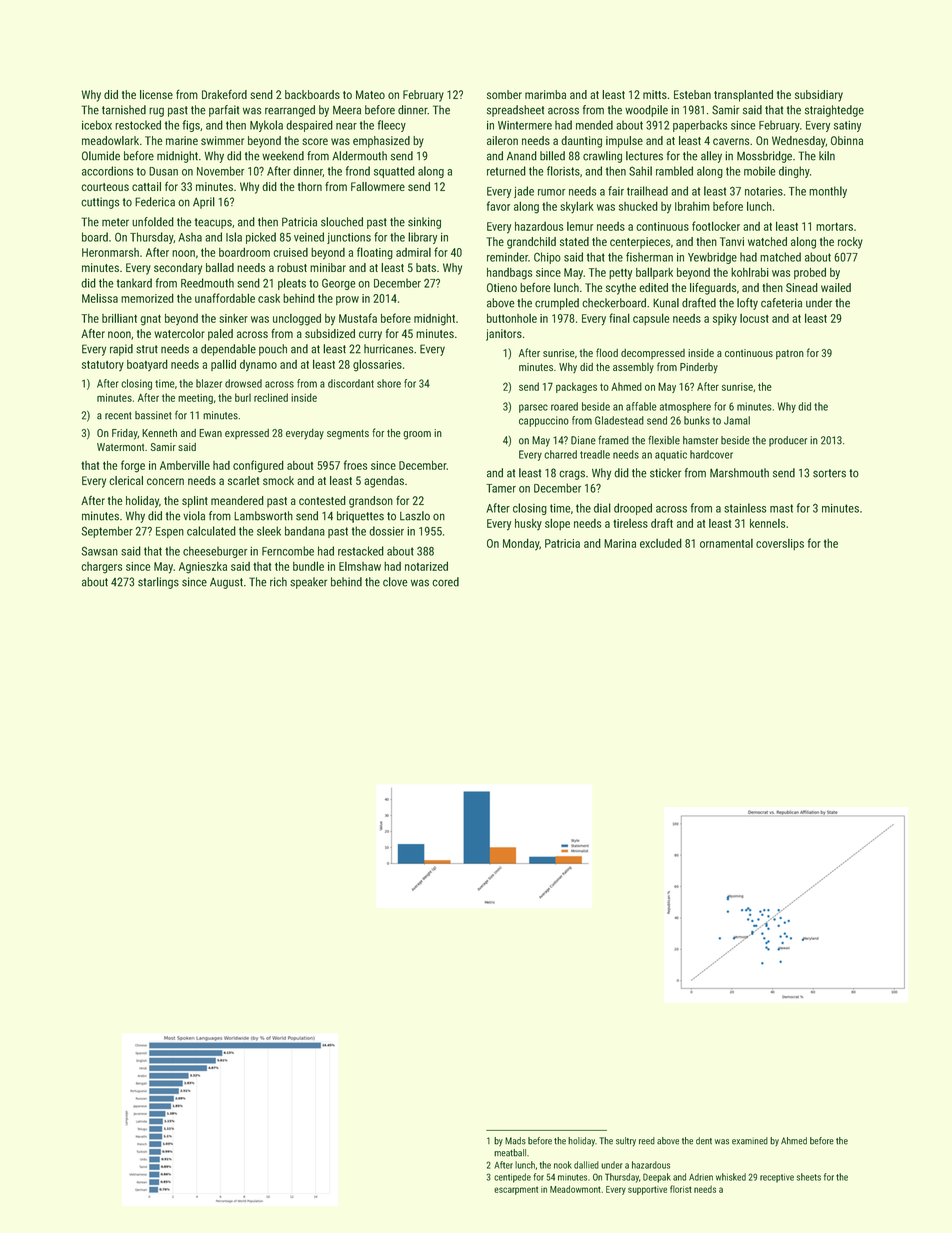 The image size is (952, 1233). I want to click on coverslips, so click(780, 544).
